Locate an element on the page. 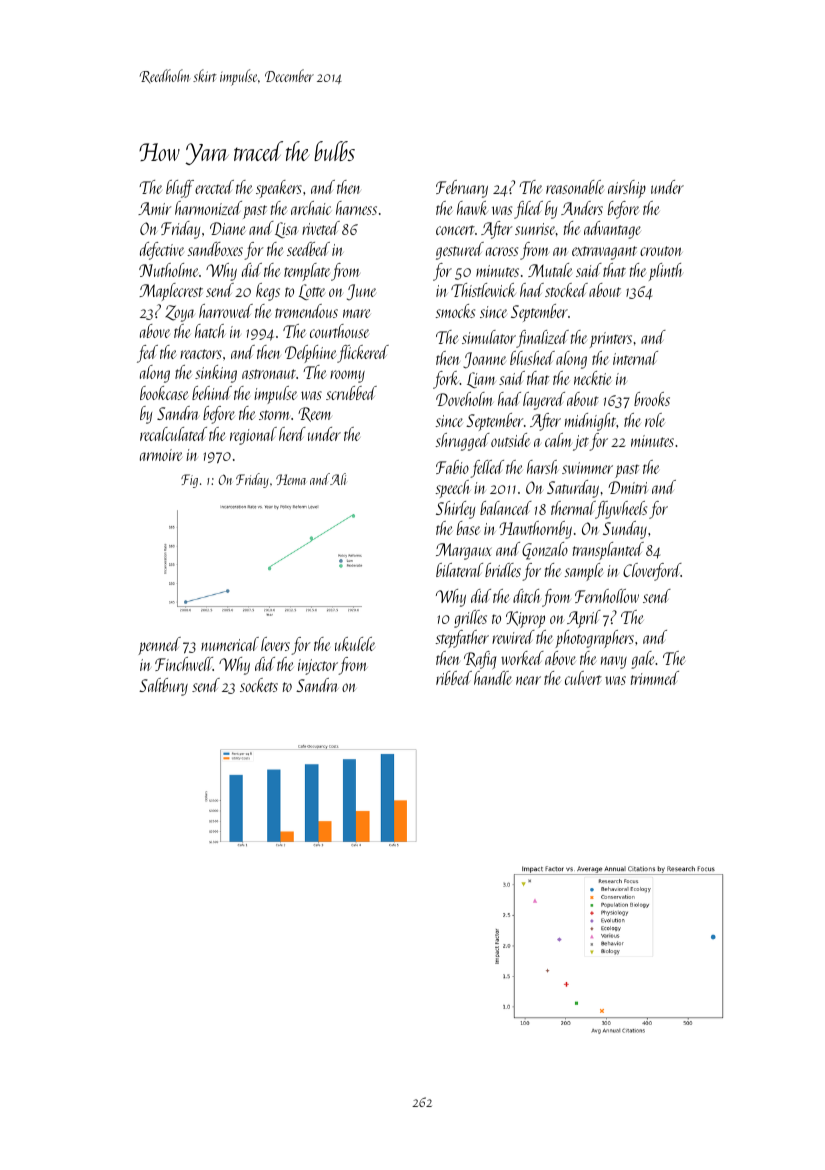 This image has height=1170, width=825. sandboxes is located at coordinates (215, 249).
